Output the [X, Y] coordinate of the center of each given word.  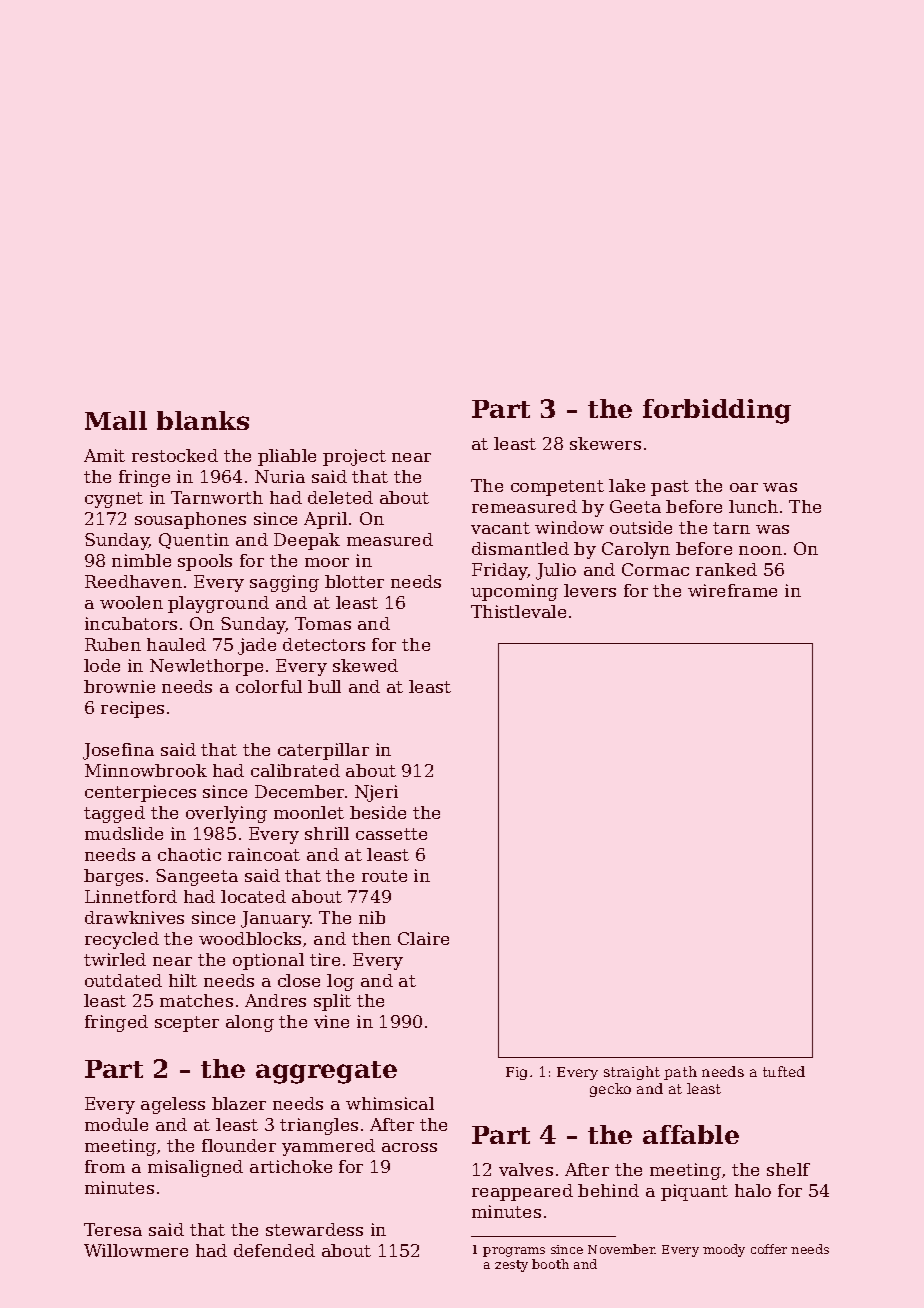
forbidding [717, 411]
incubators [131, 623]
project [354, 457]
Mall [116, 420]
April [325, 520]
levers [590, 590]
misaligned [195, 1168]
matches [196, 1000]
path [680, 1073]
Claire [423, 938]
